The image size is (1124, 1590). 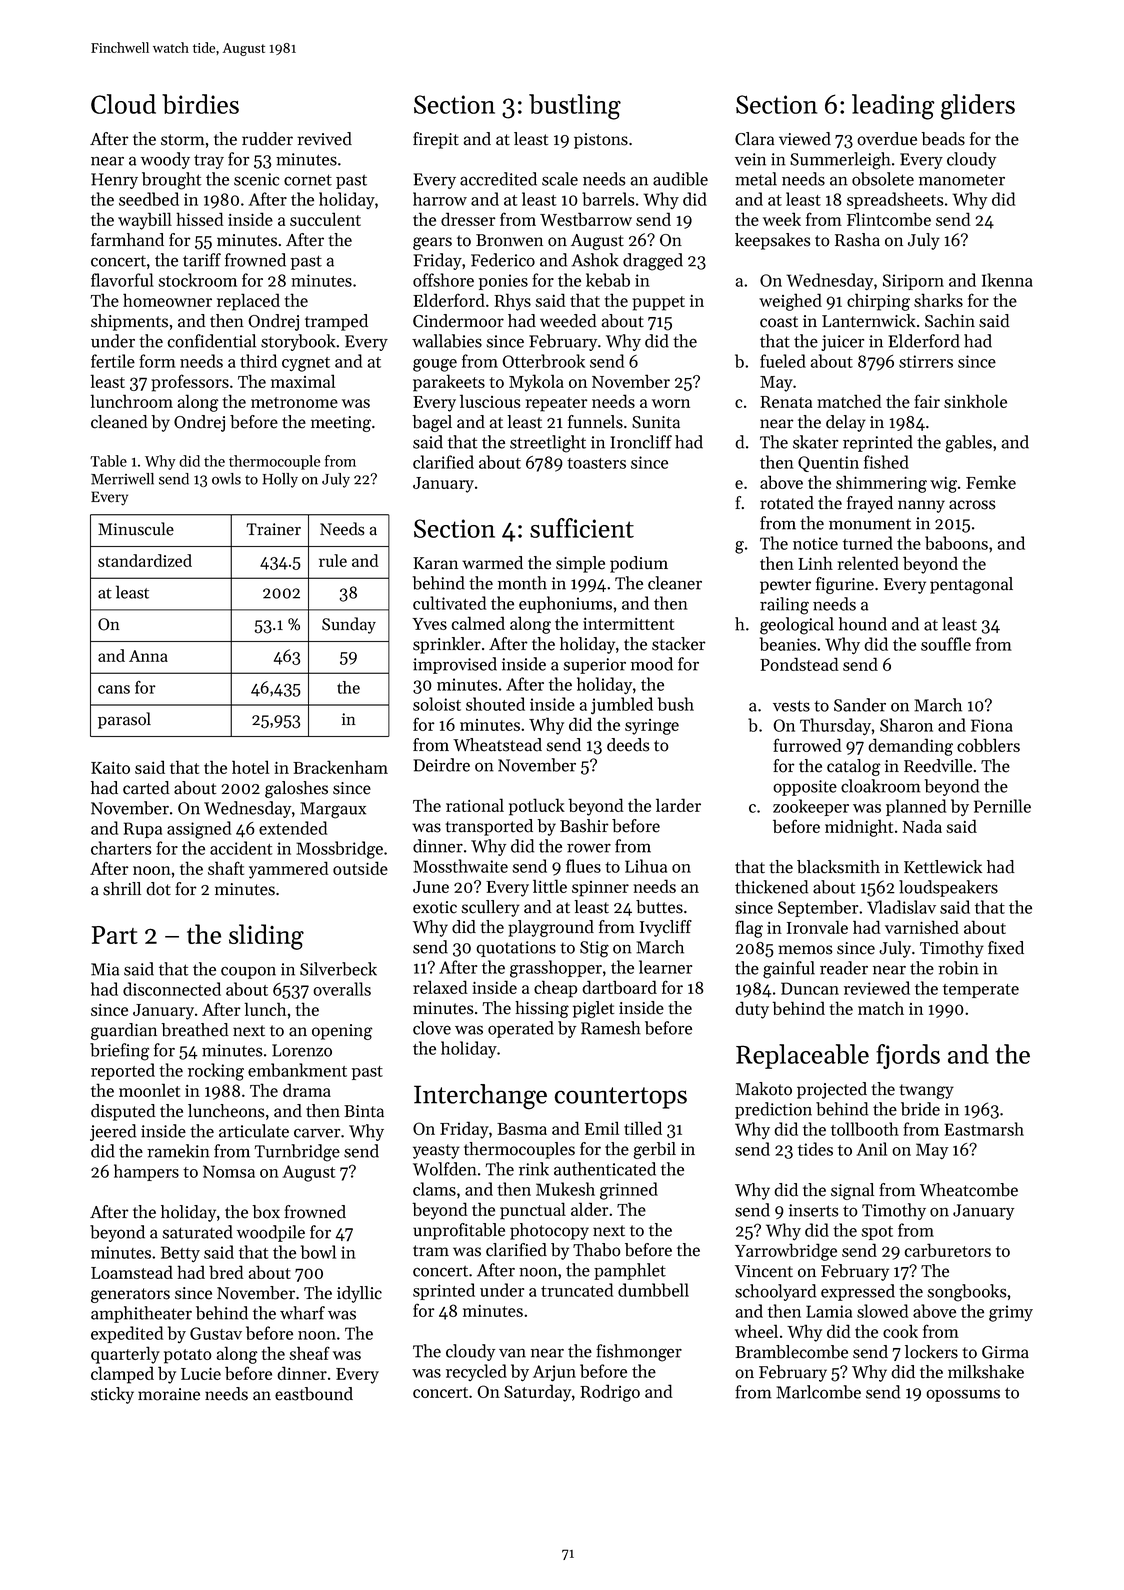 What do you see at coordinates (810, 988) in the page?
I see `Duncan` at bounding box center [810, 988].
